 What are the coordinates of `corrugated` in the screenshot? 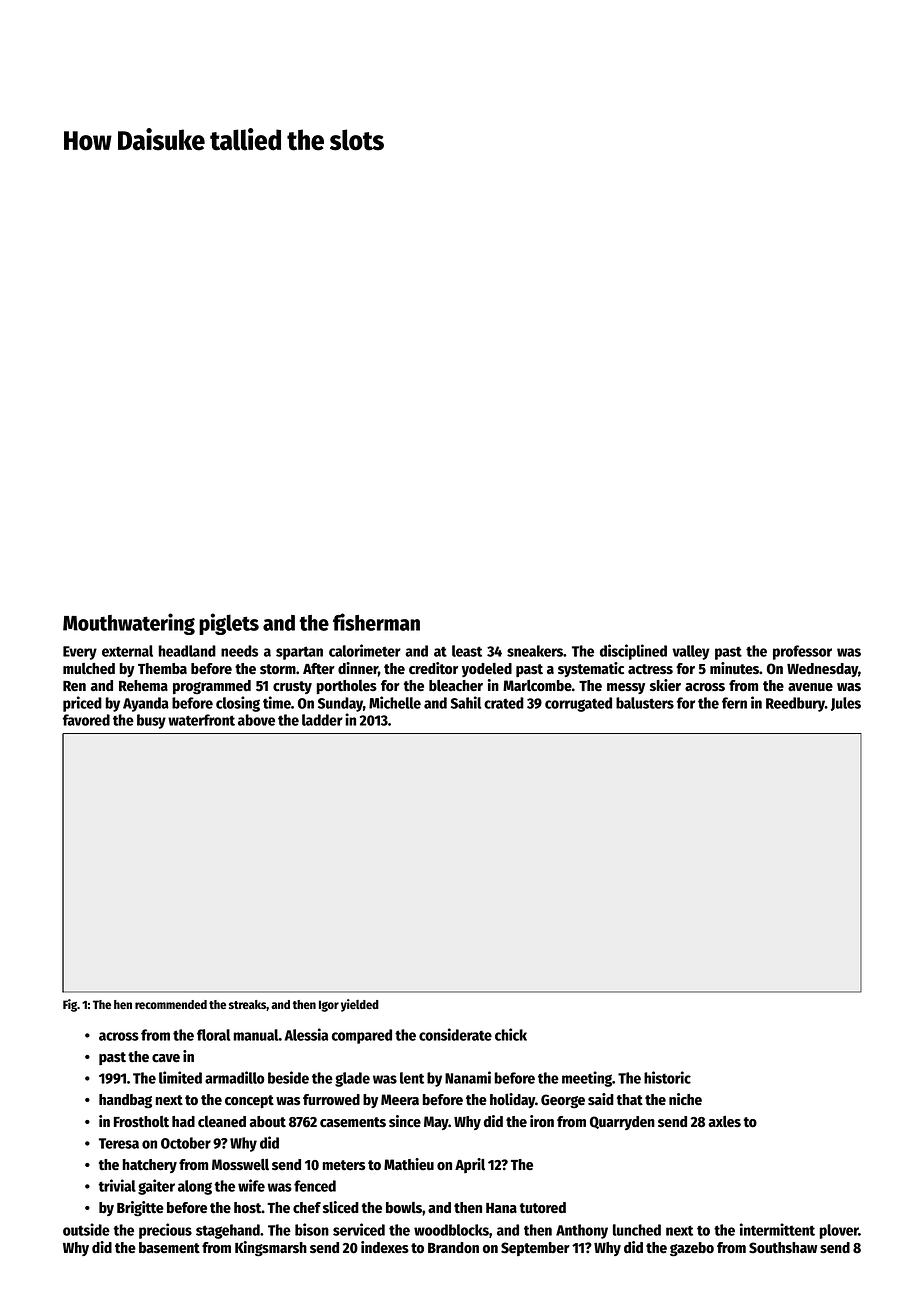 It's located at (578, 704).
